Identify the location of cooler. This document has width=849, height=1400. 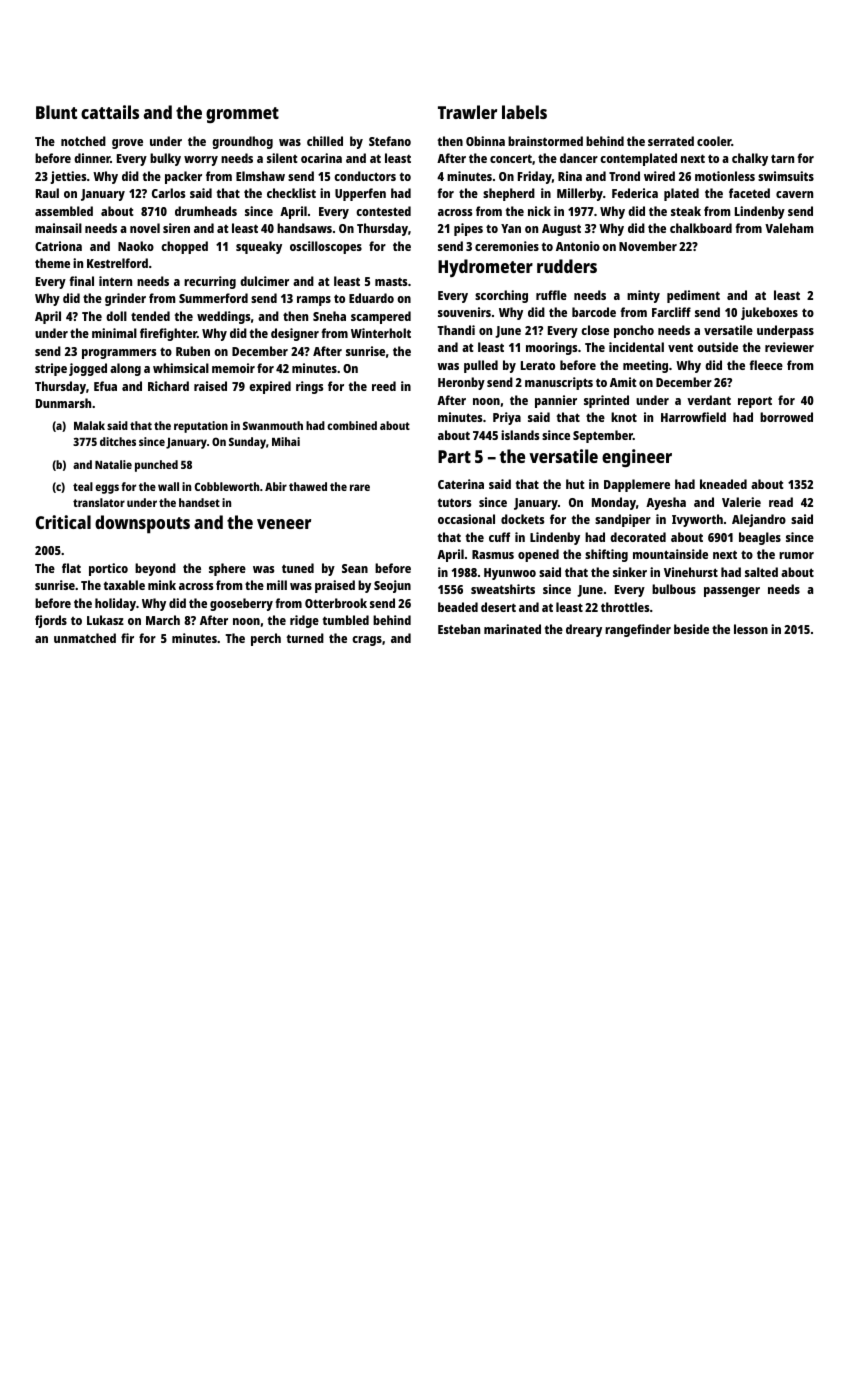
(714, 141).
